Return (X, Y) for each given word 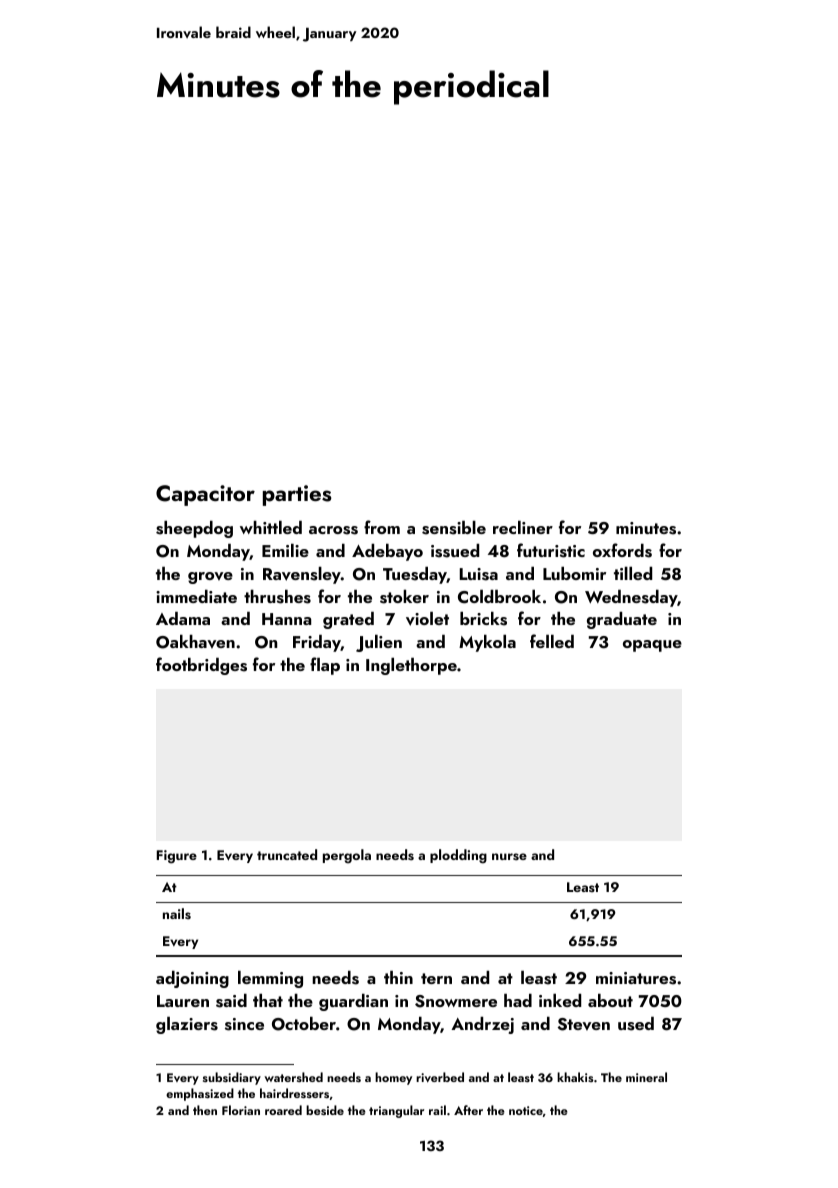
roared (283, 1110)
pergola (347, 856)
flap (325, 666)
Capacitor (205, 495)
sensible (454, 528)
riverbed (440, 1077)
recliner (523, 527)
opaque (652, 646)
